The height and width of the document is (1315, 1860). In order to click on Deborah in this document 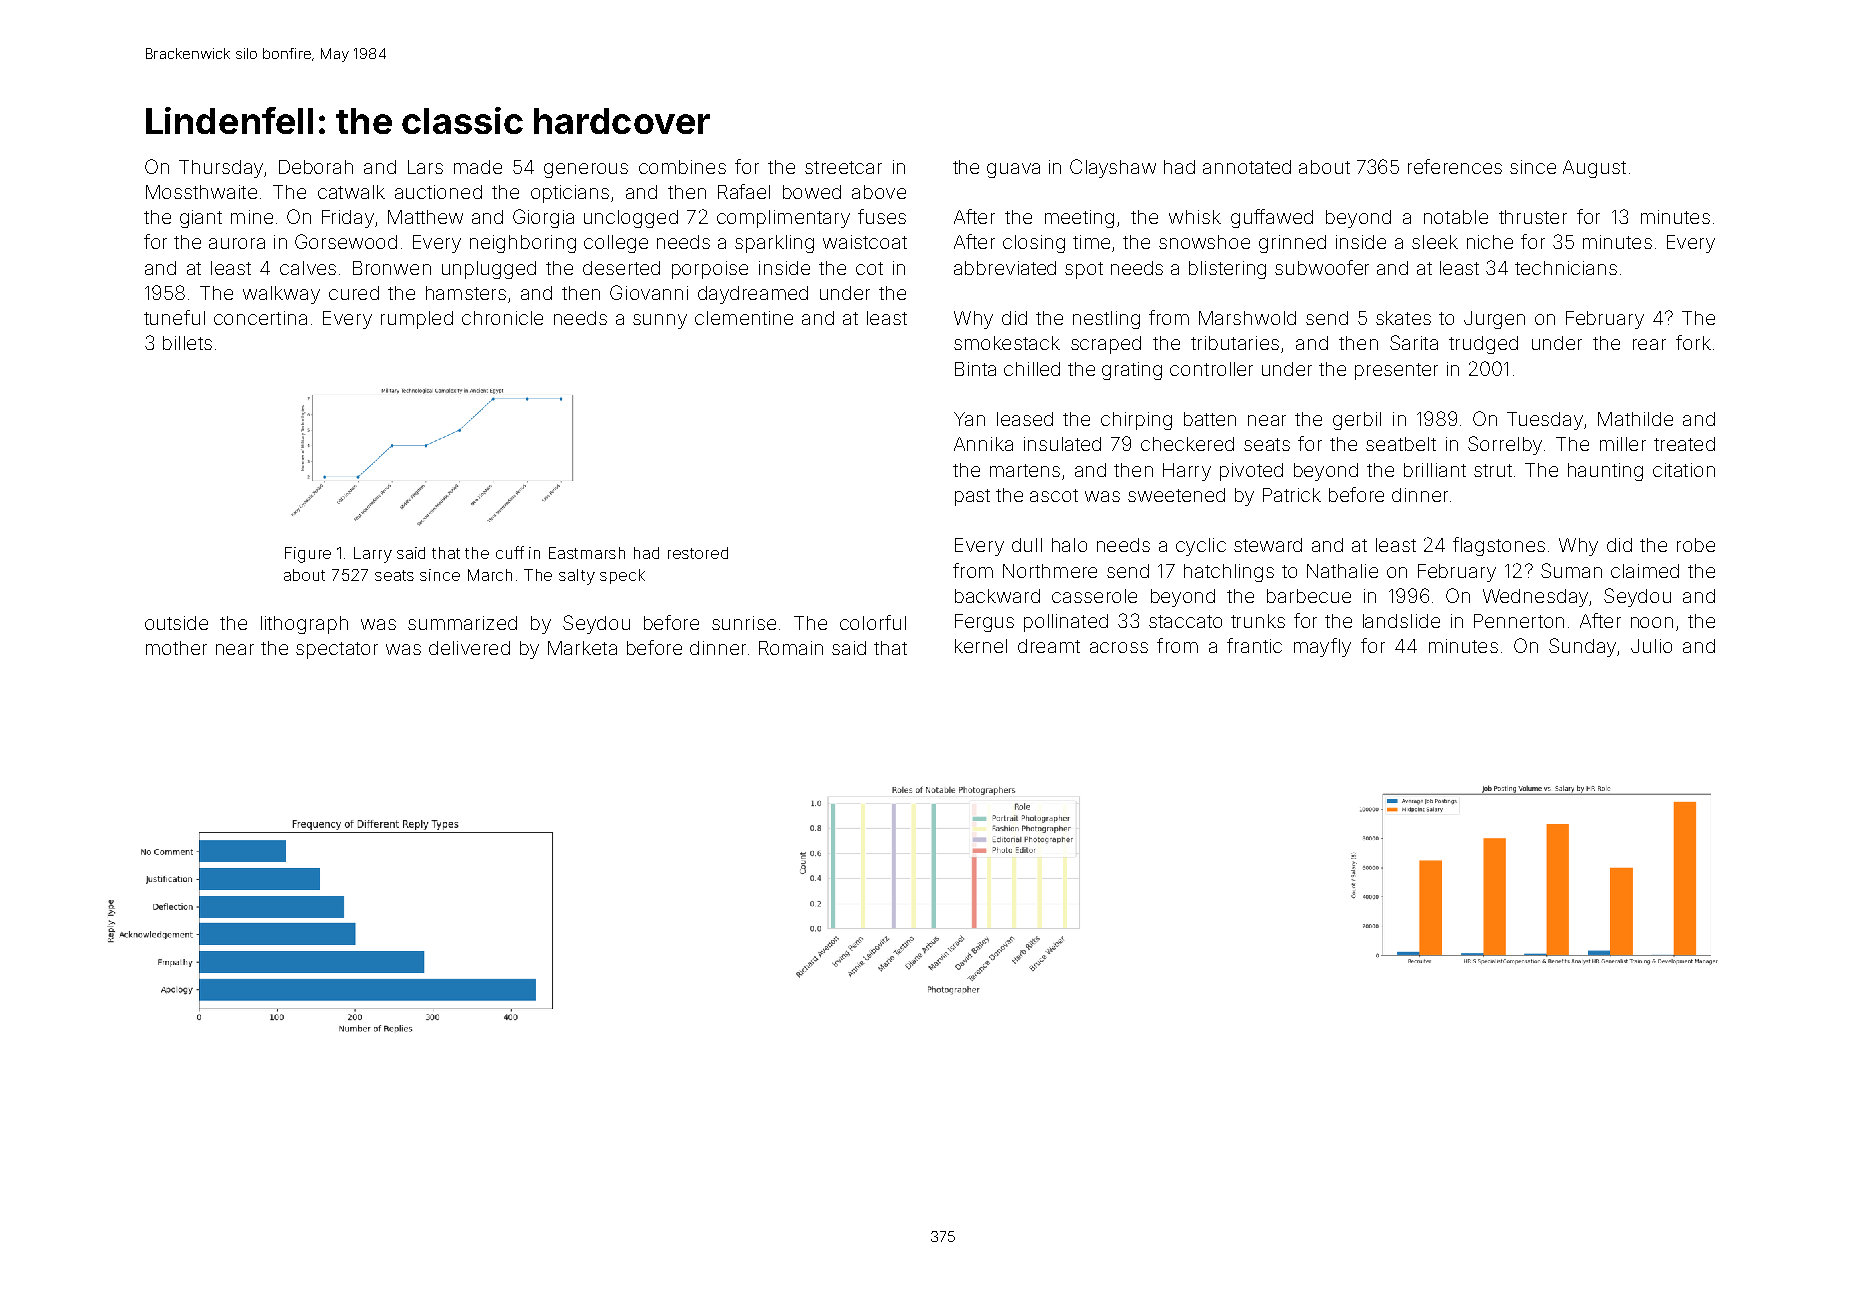, I will do `click(316, 167)`.
